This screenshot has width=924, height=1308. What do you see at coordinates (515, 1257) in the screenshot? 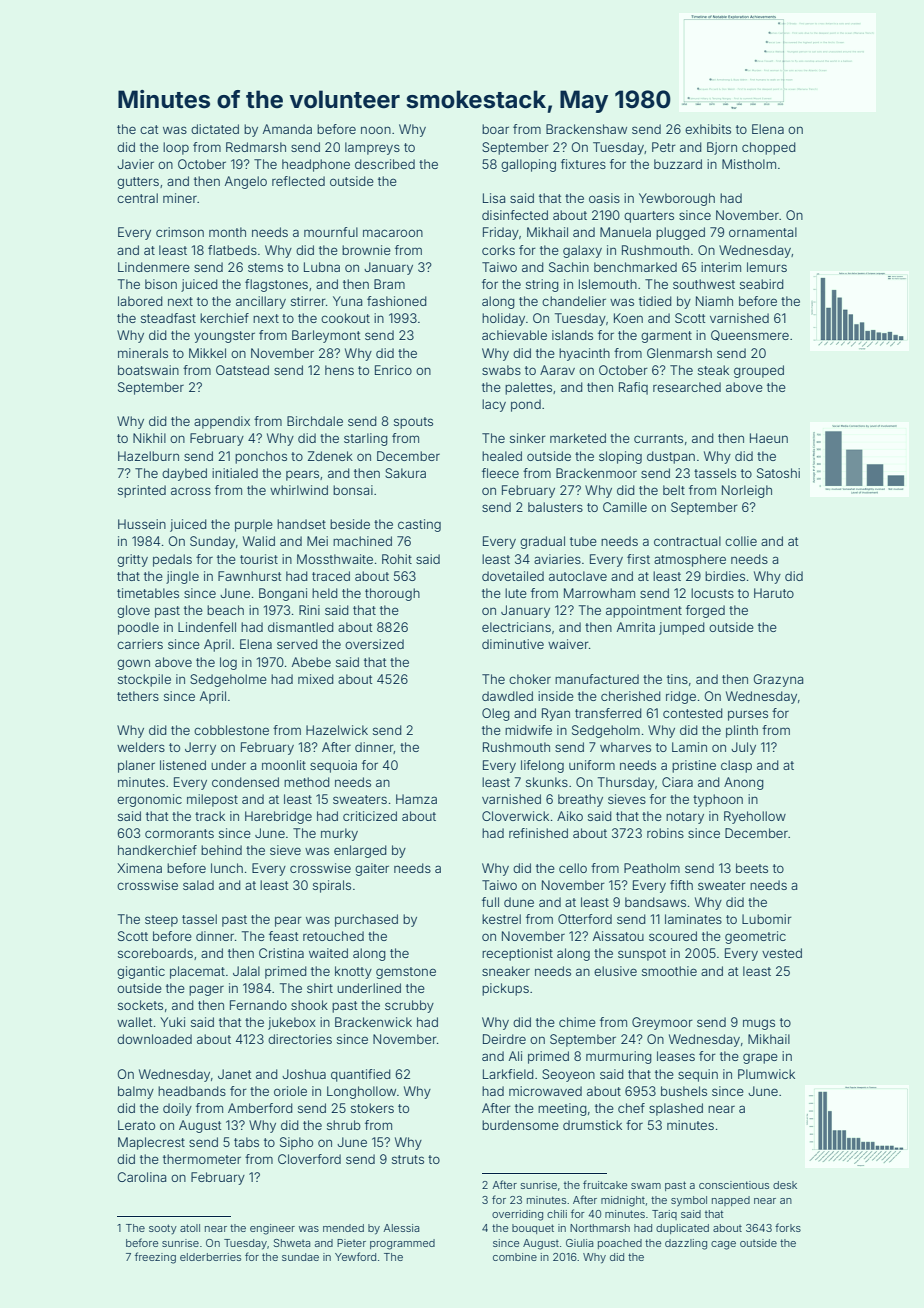
I see `combine` at bounding box center [515, 1257].
